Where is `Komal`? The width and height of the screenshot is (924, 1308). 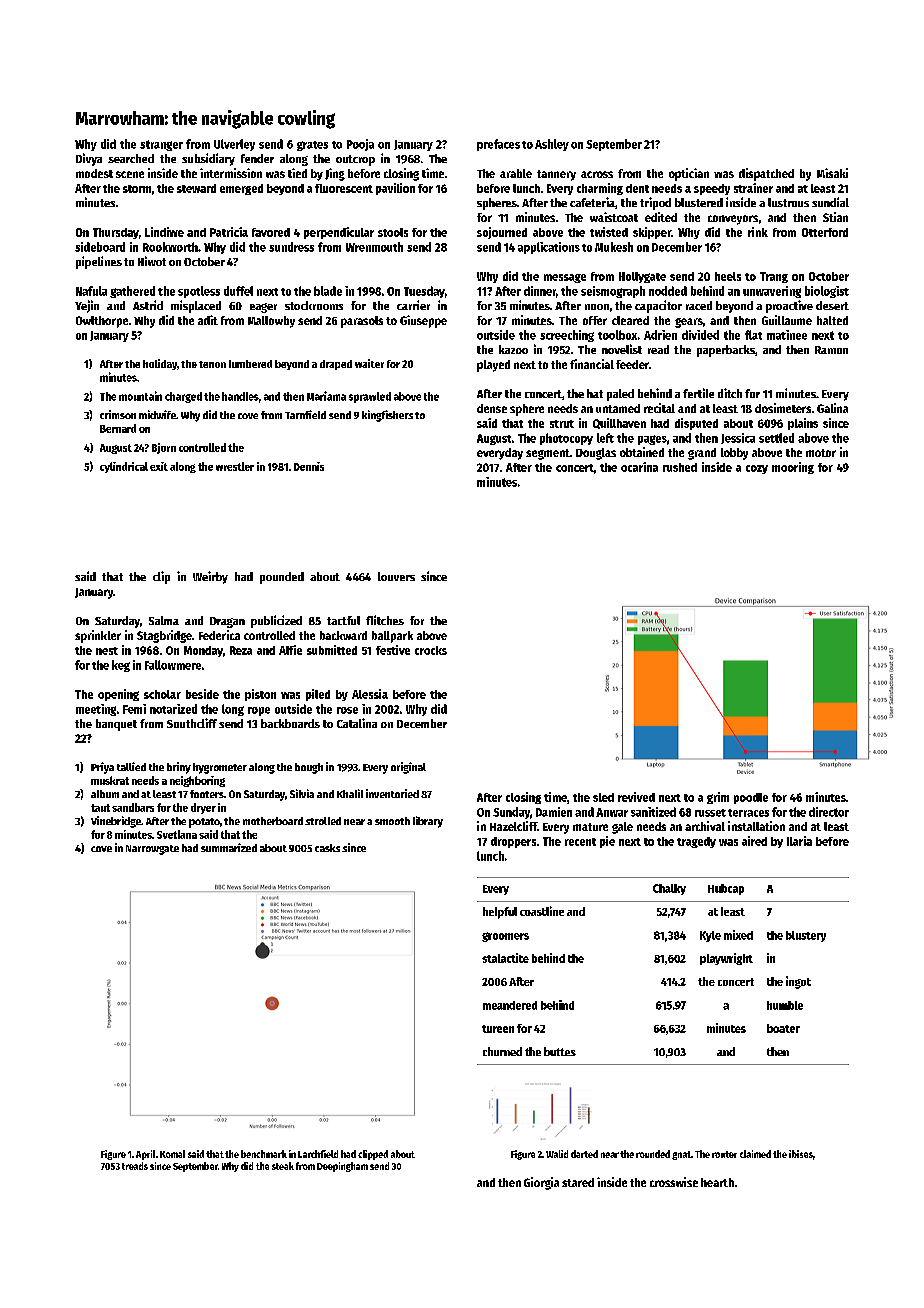 Komal is located at coordinates (172, 1154).
